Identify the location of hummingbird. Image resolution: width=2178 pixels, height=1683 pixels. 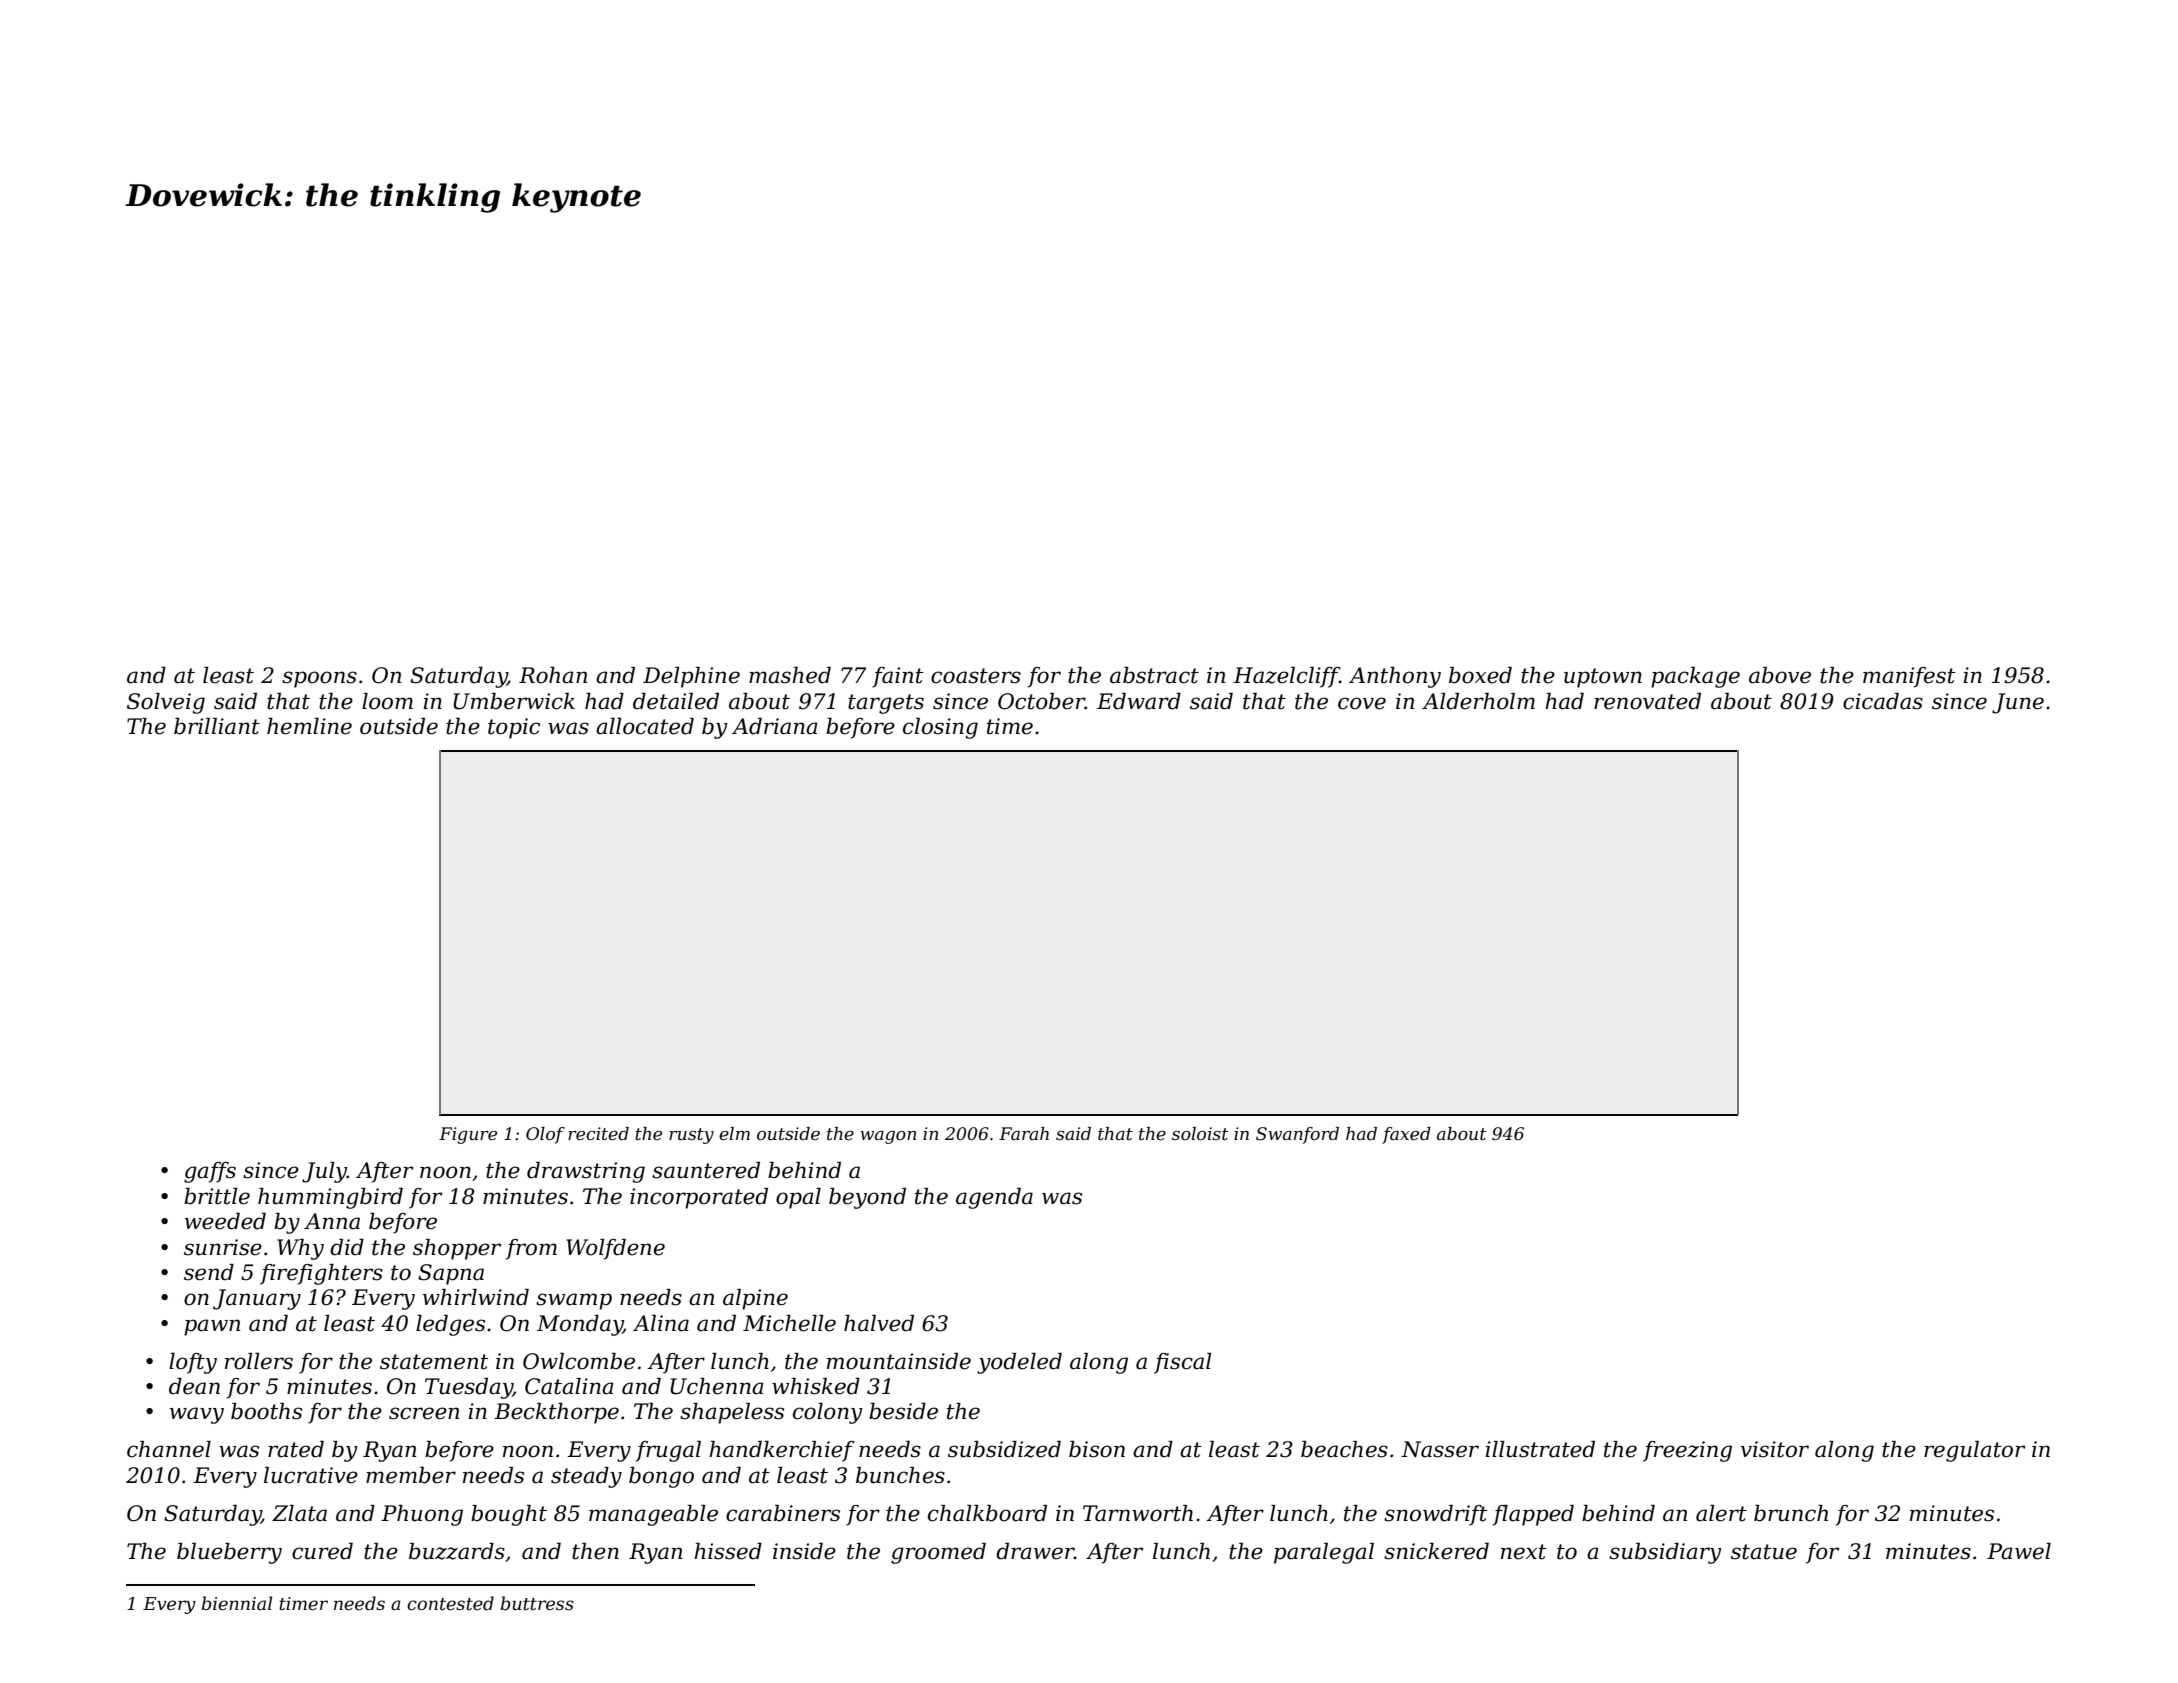
(330, 1198).
